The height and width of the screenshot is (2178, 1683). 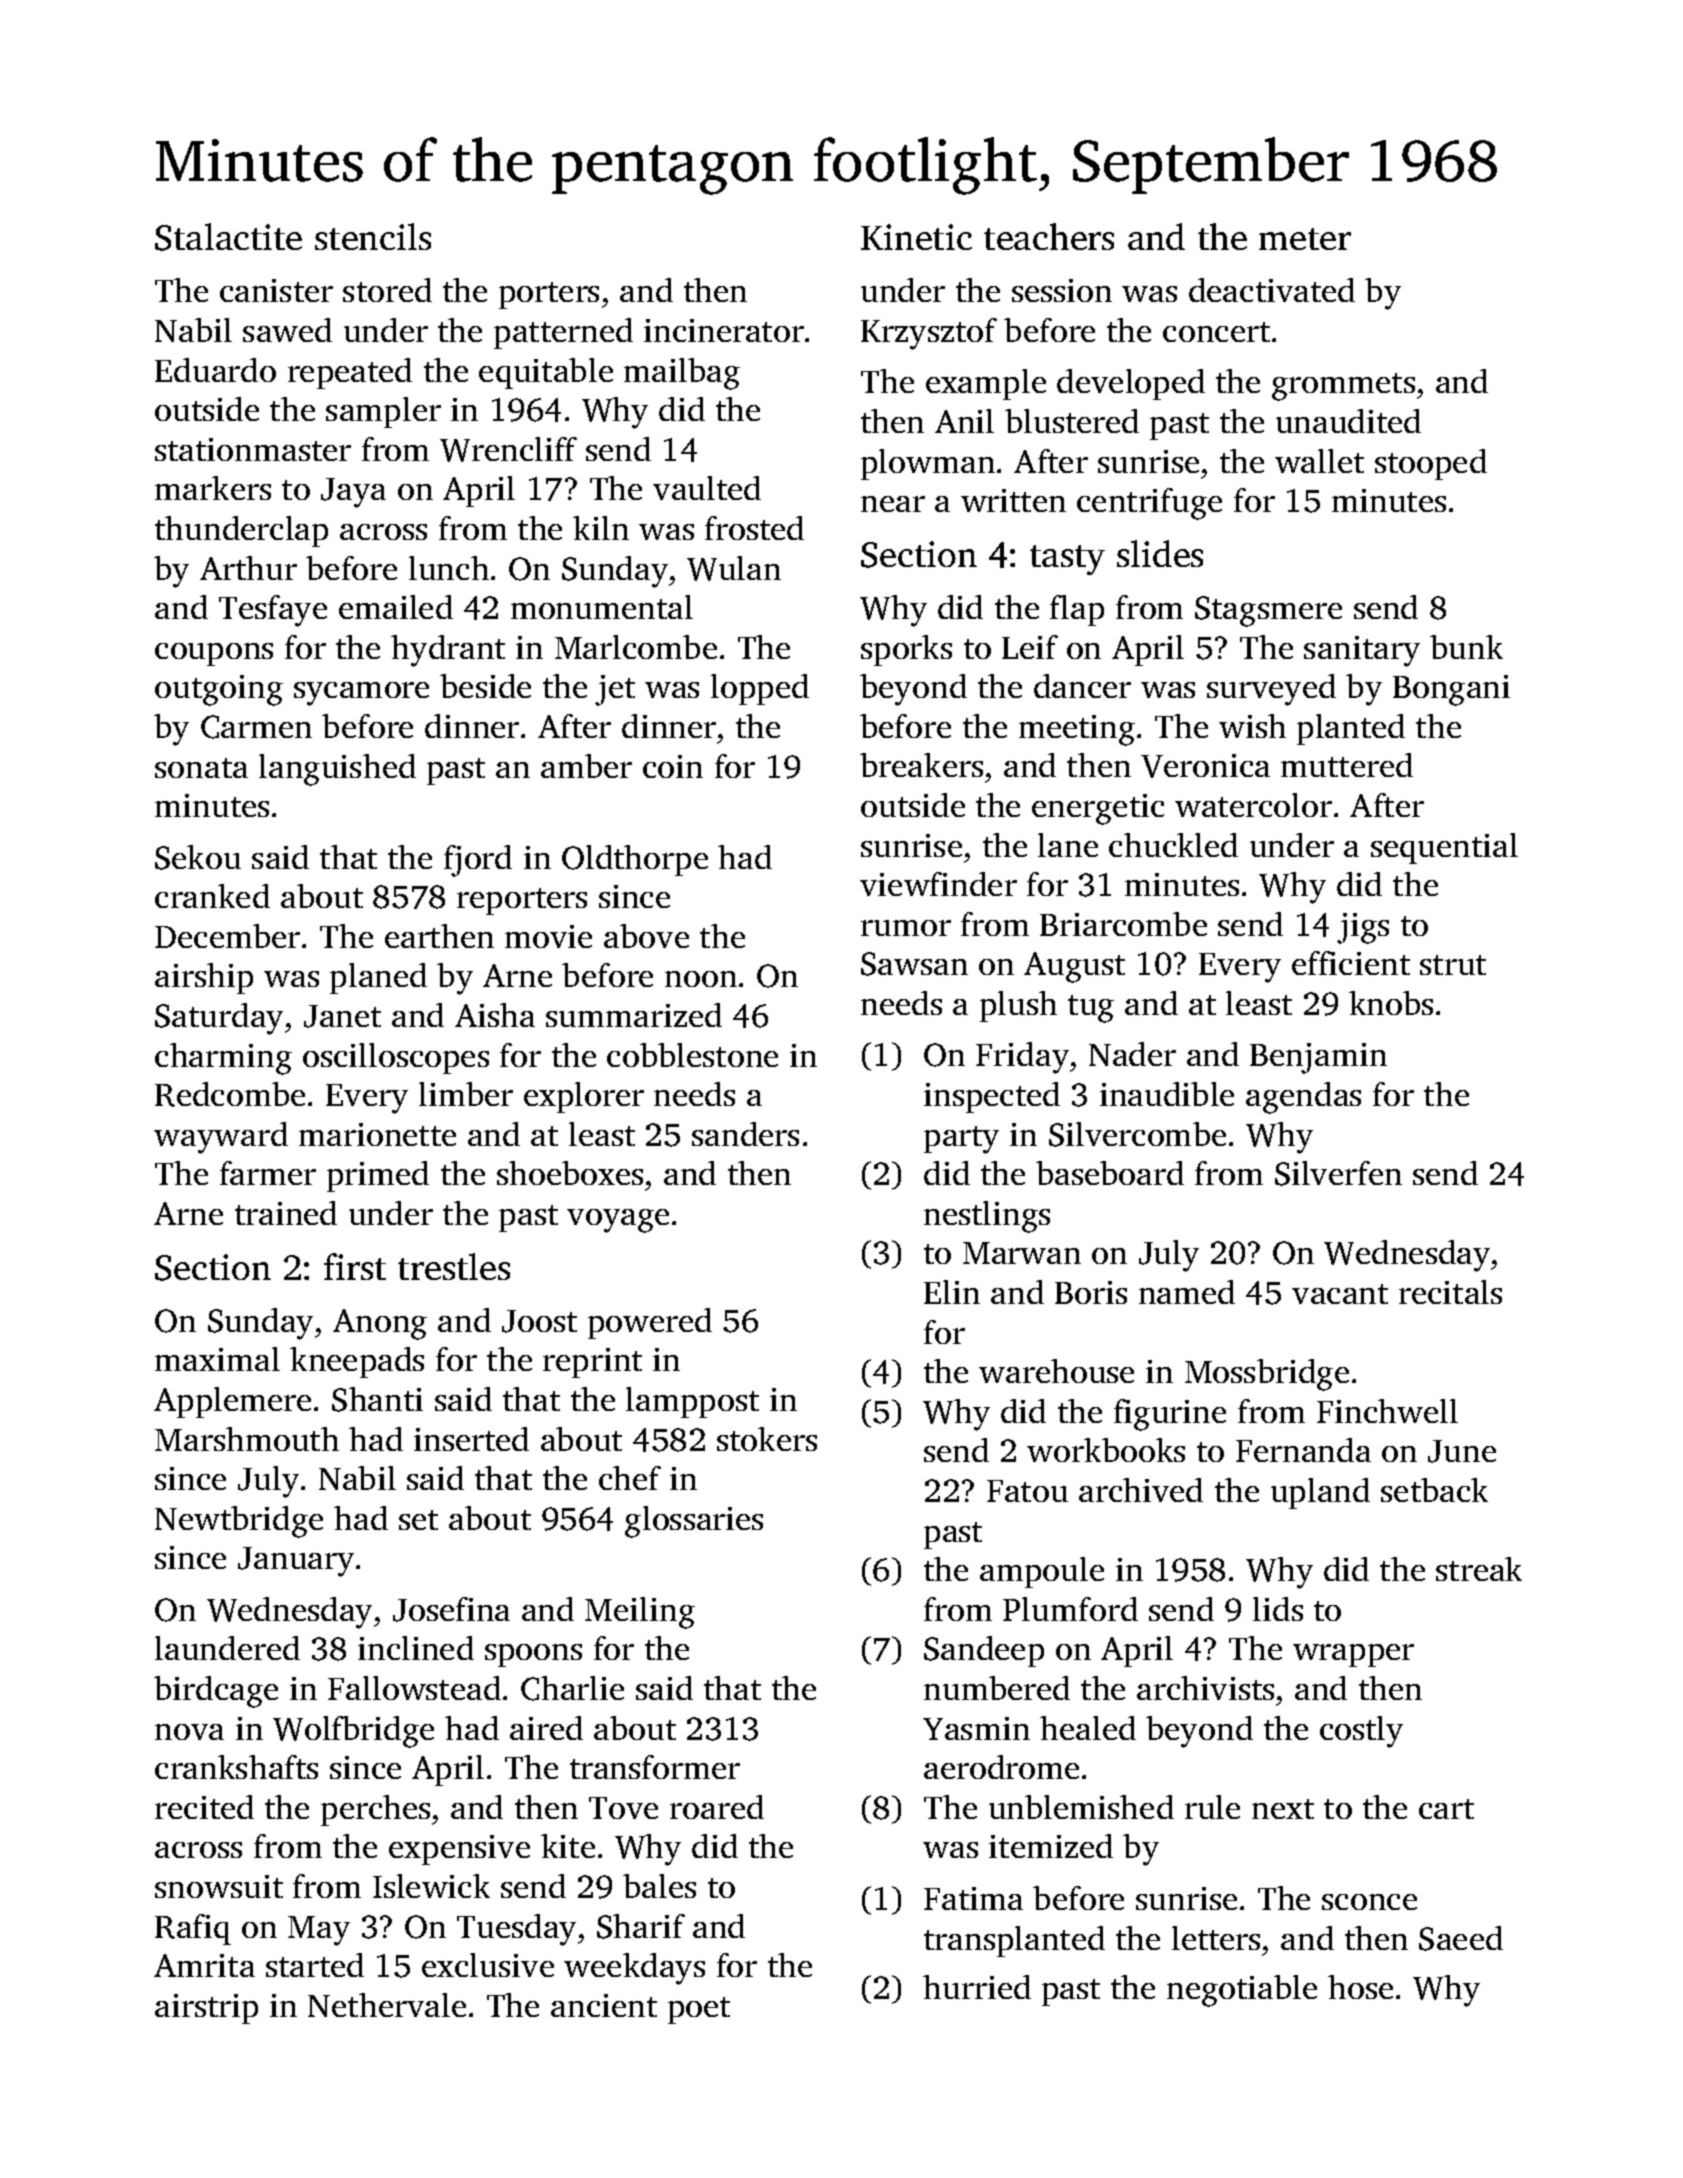 I want to click on streak, so click(x=1479, y=1569).
